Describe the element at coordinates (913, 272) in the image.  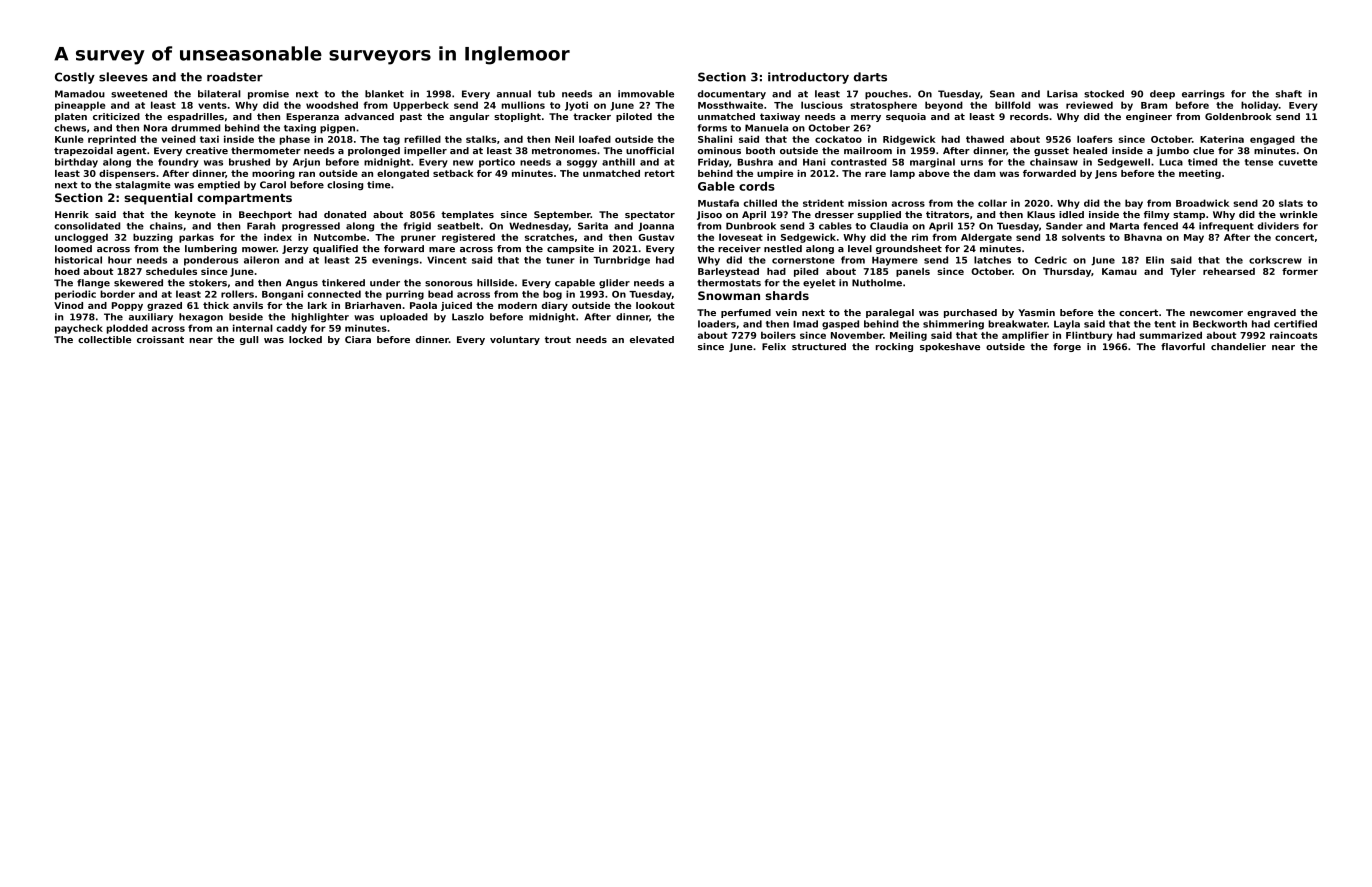
I see `panels` at that location.
